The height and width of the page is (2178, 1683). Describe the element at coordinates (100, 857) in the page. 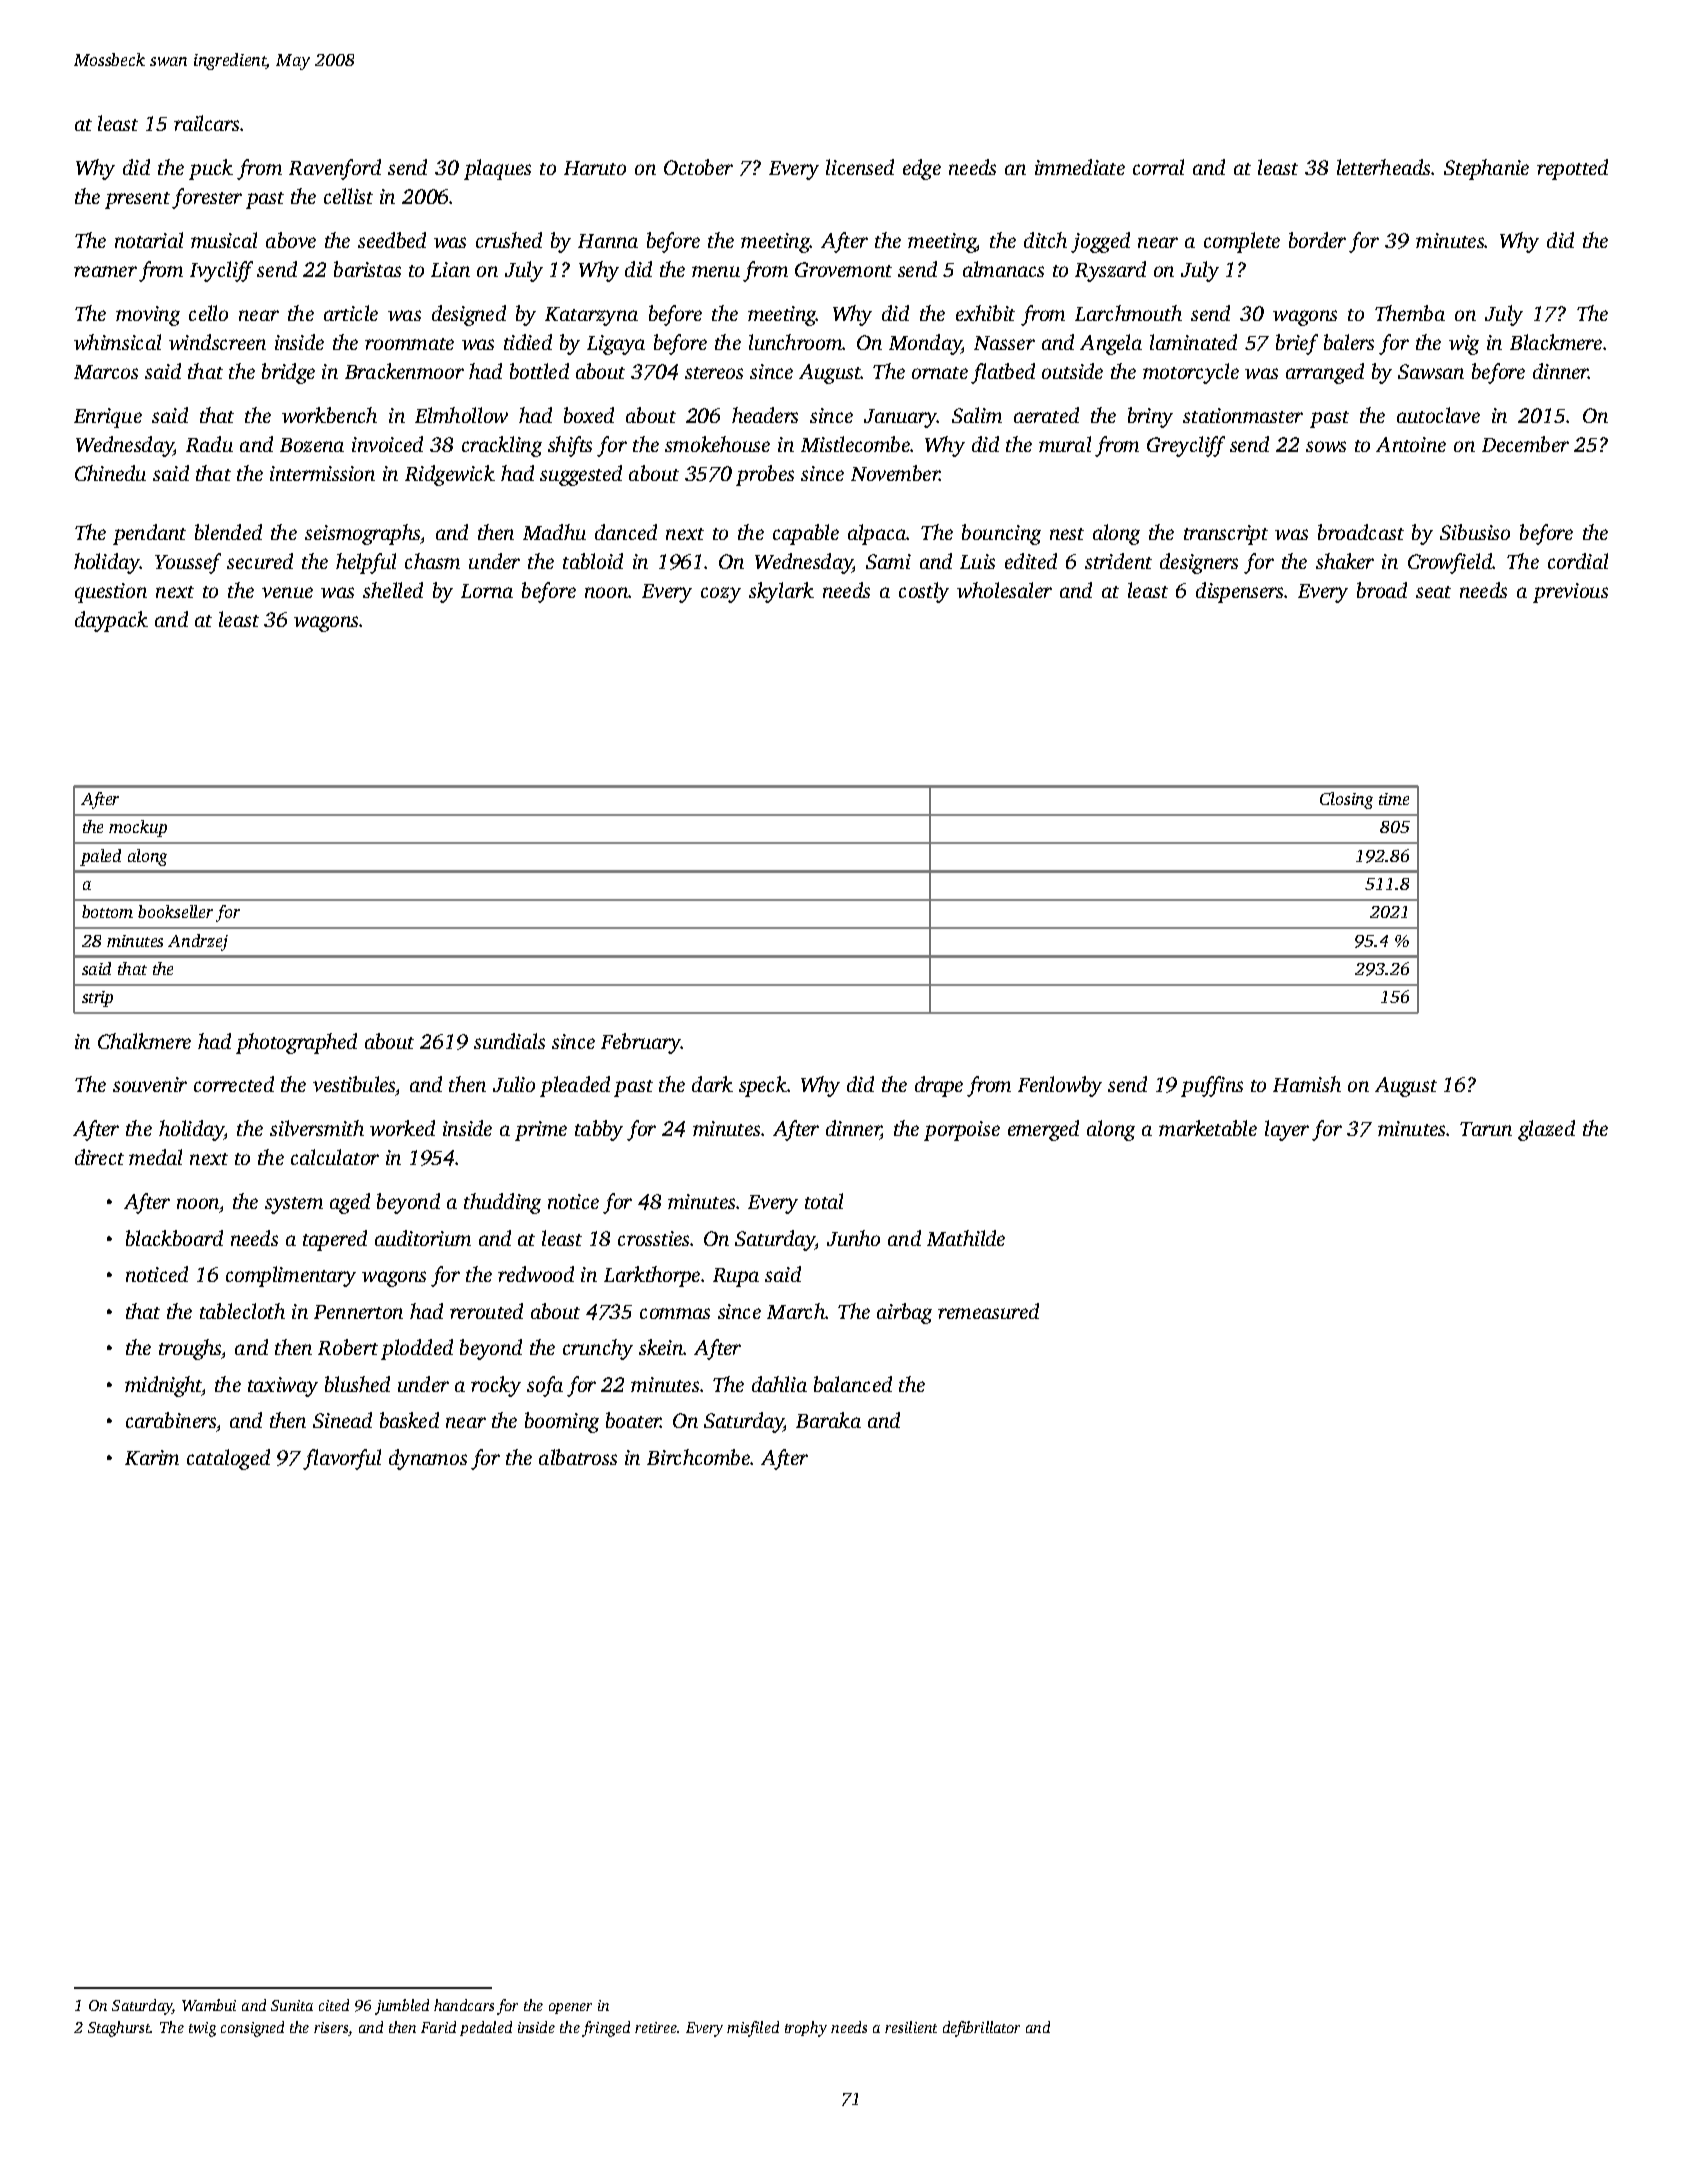

I see `paled` at that location.
